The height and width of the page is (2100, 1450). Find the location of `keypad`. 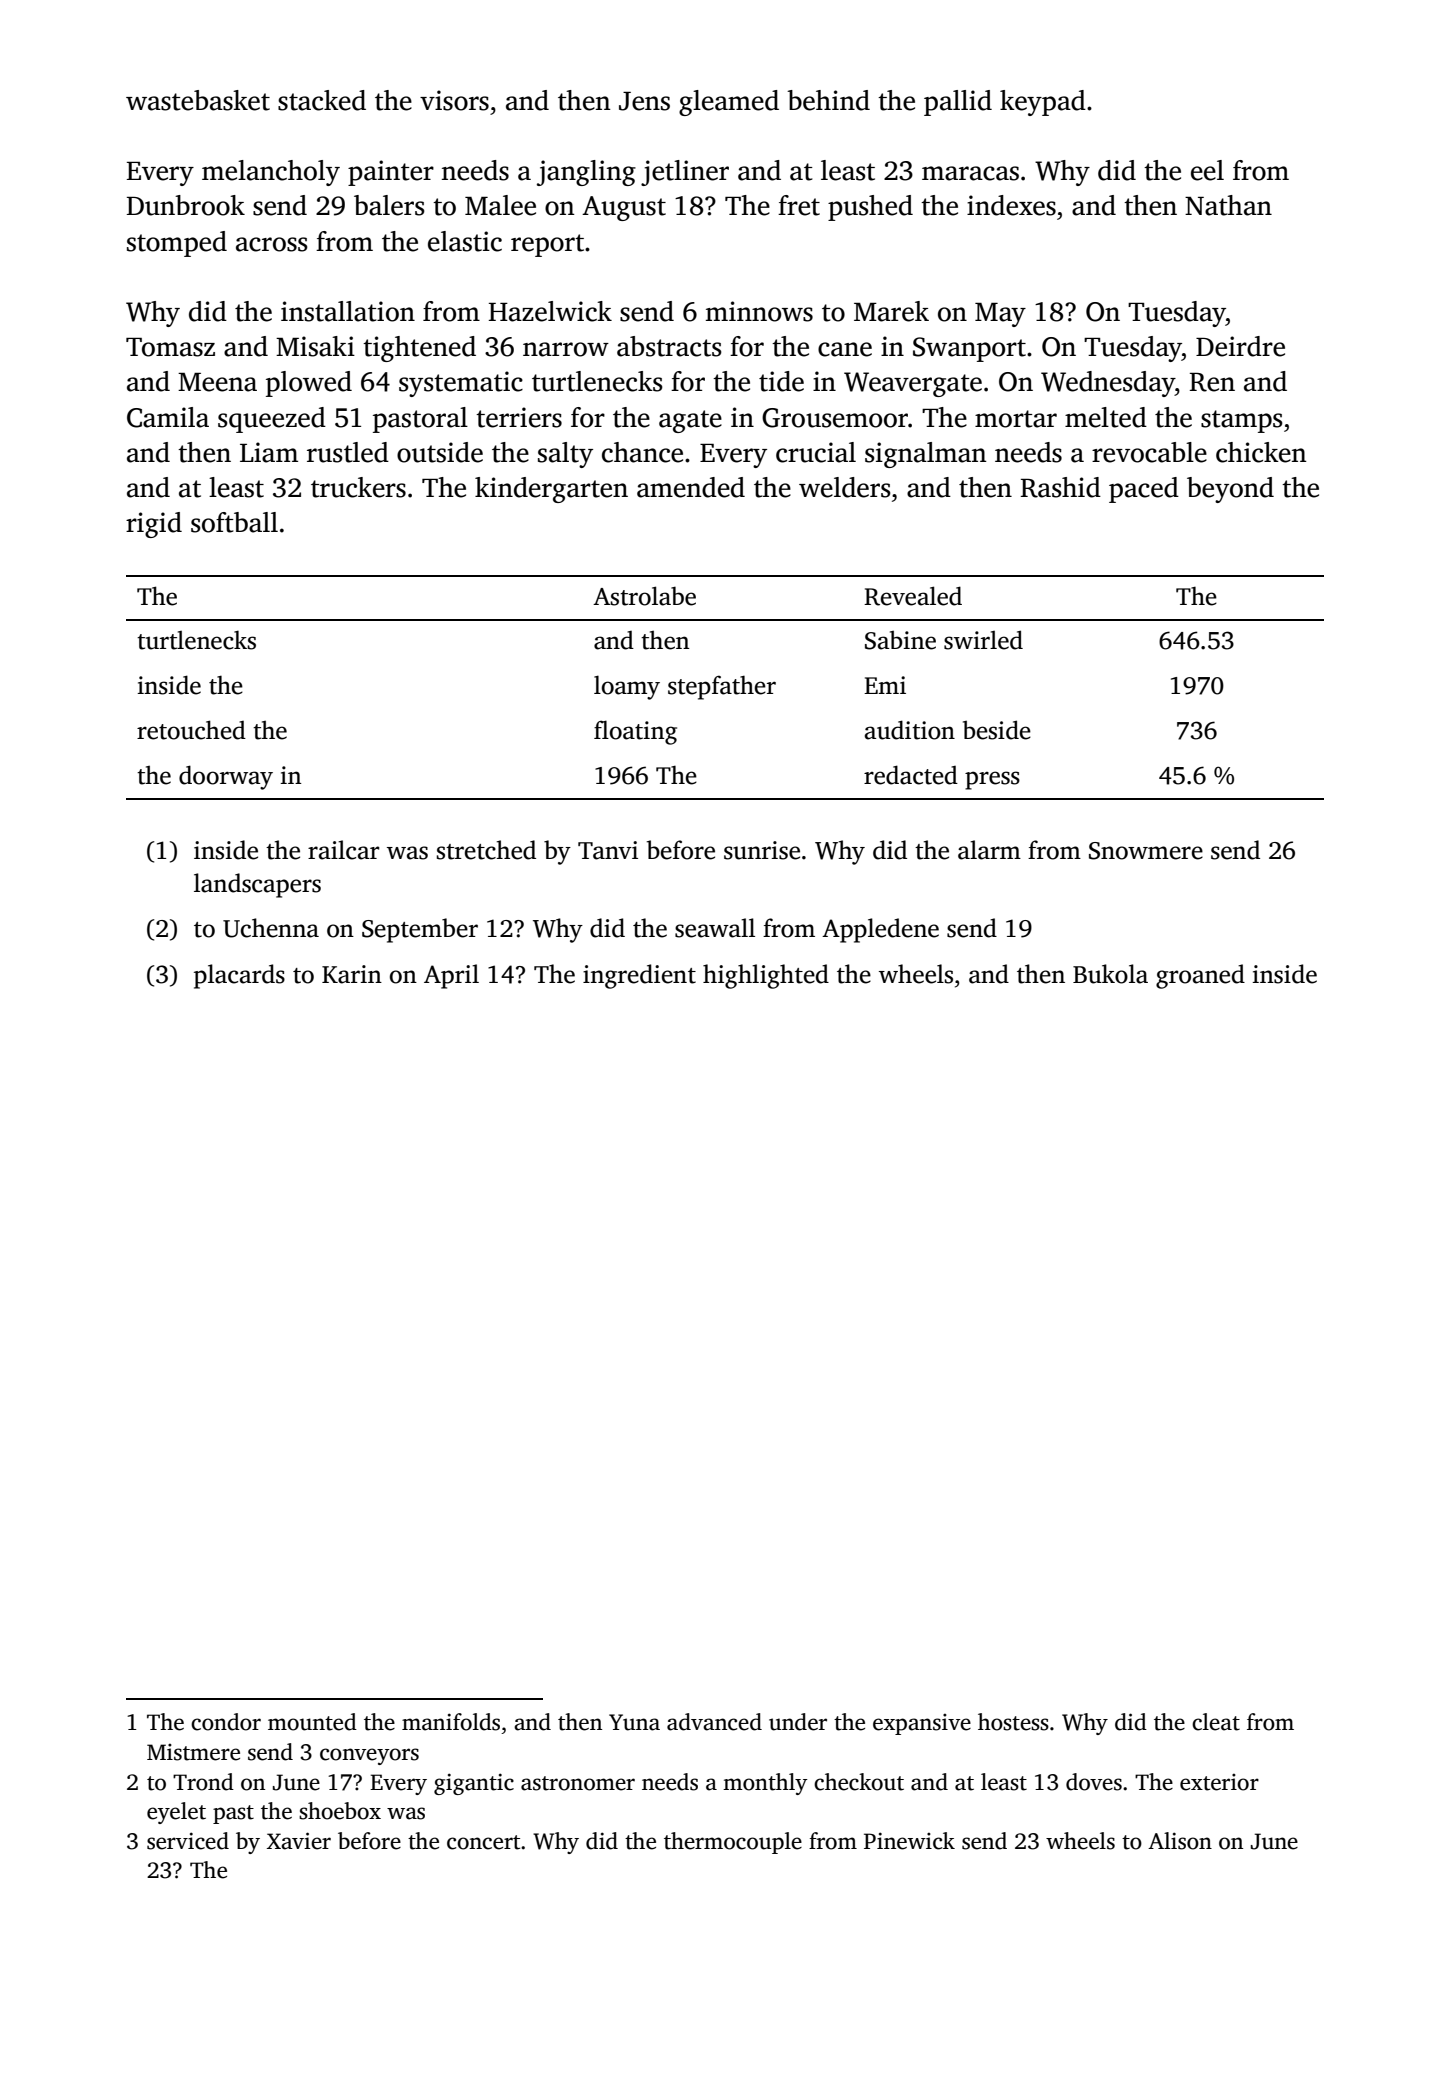

keypad is located at coordinates (1043, 103).
